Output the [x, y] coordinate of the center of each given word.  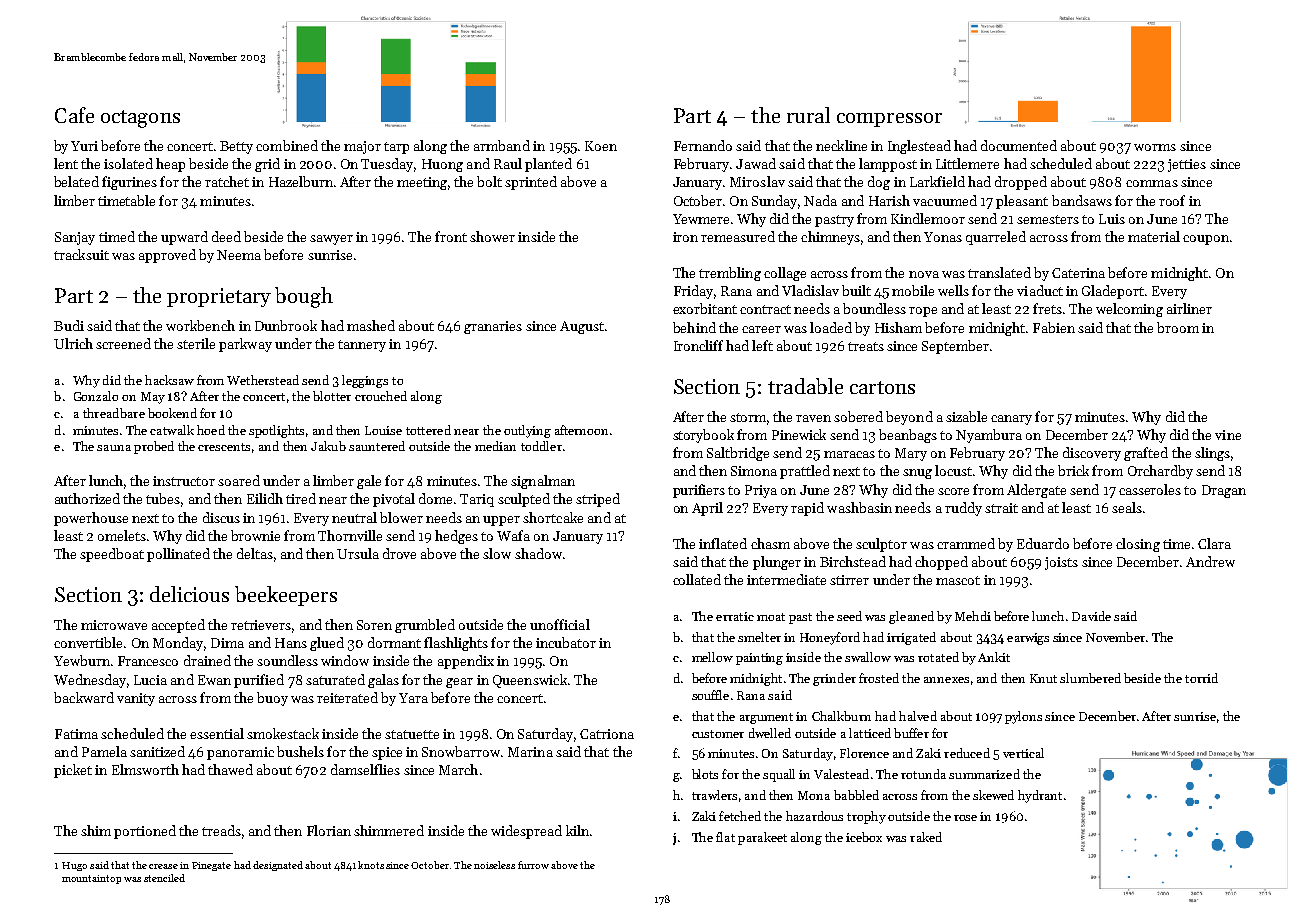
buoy [272, 699]
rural [808, 115]
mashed [371, 325]
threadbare [114, 413]
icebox [864, 837]
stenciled [164, 878]
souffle [710, 695]
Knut [1043, 678]
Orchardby [1160, 472]
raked [926, 837]
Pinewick [799, 434]
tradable [805, 386]
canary [1011, 420]
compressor [889, 120]
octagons [140, 119]
